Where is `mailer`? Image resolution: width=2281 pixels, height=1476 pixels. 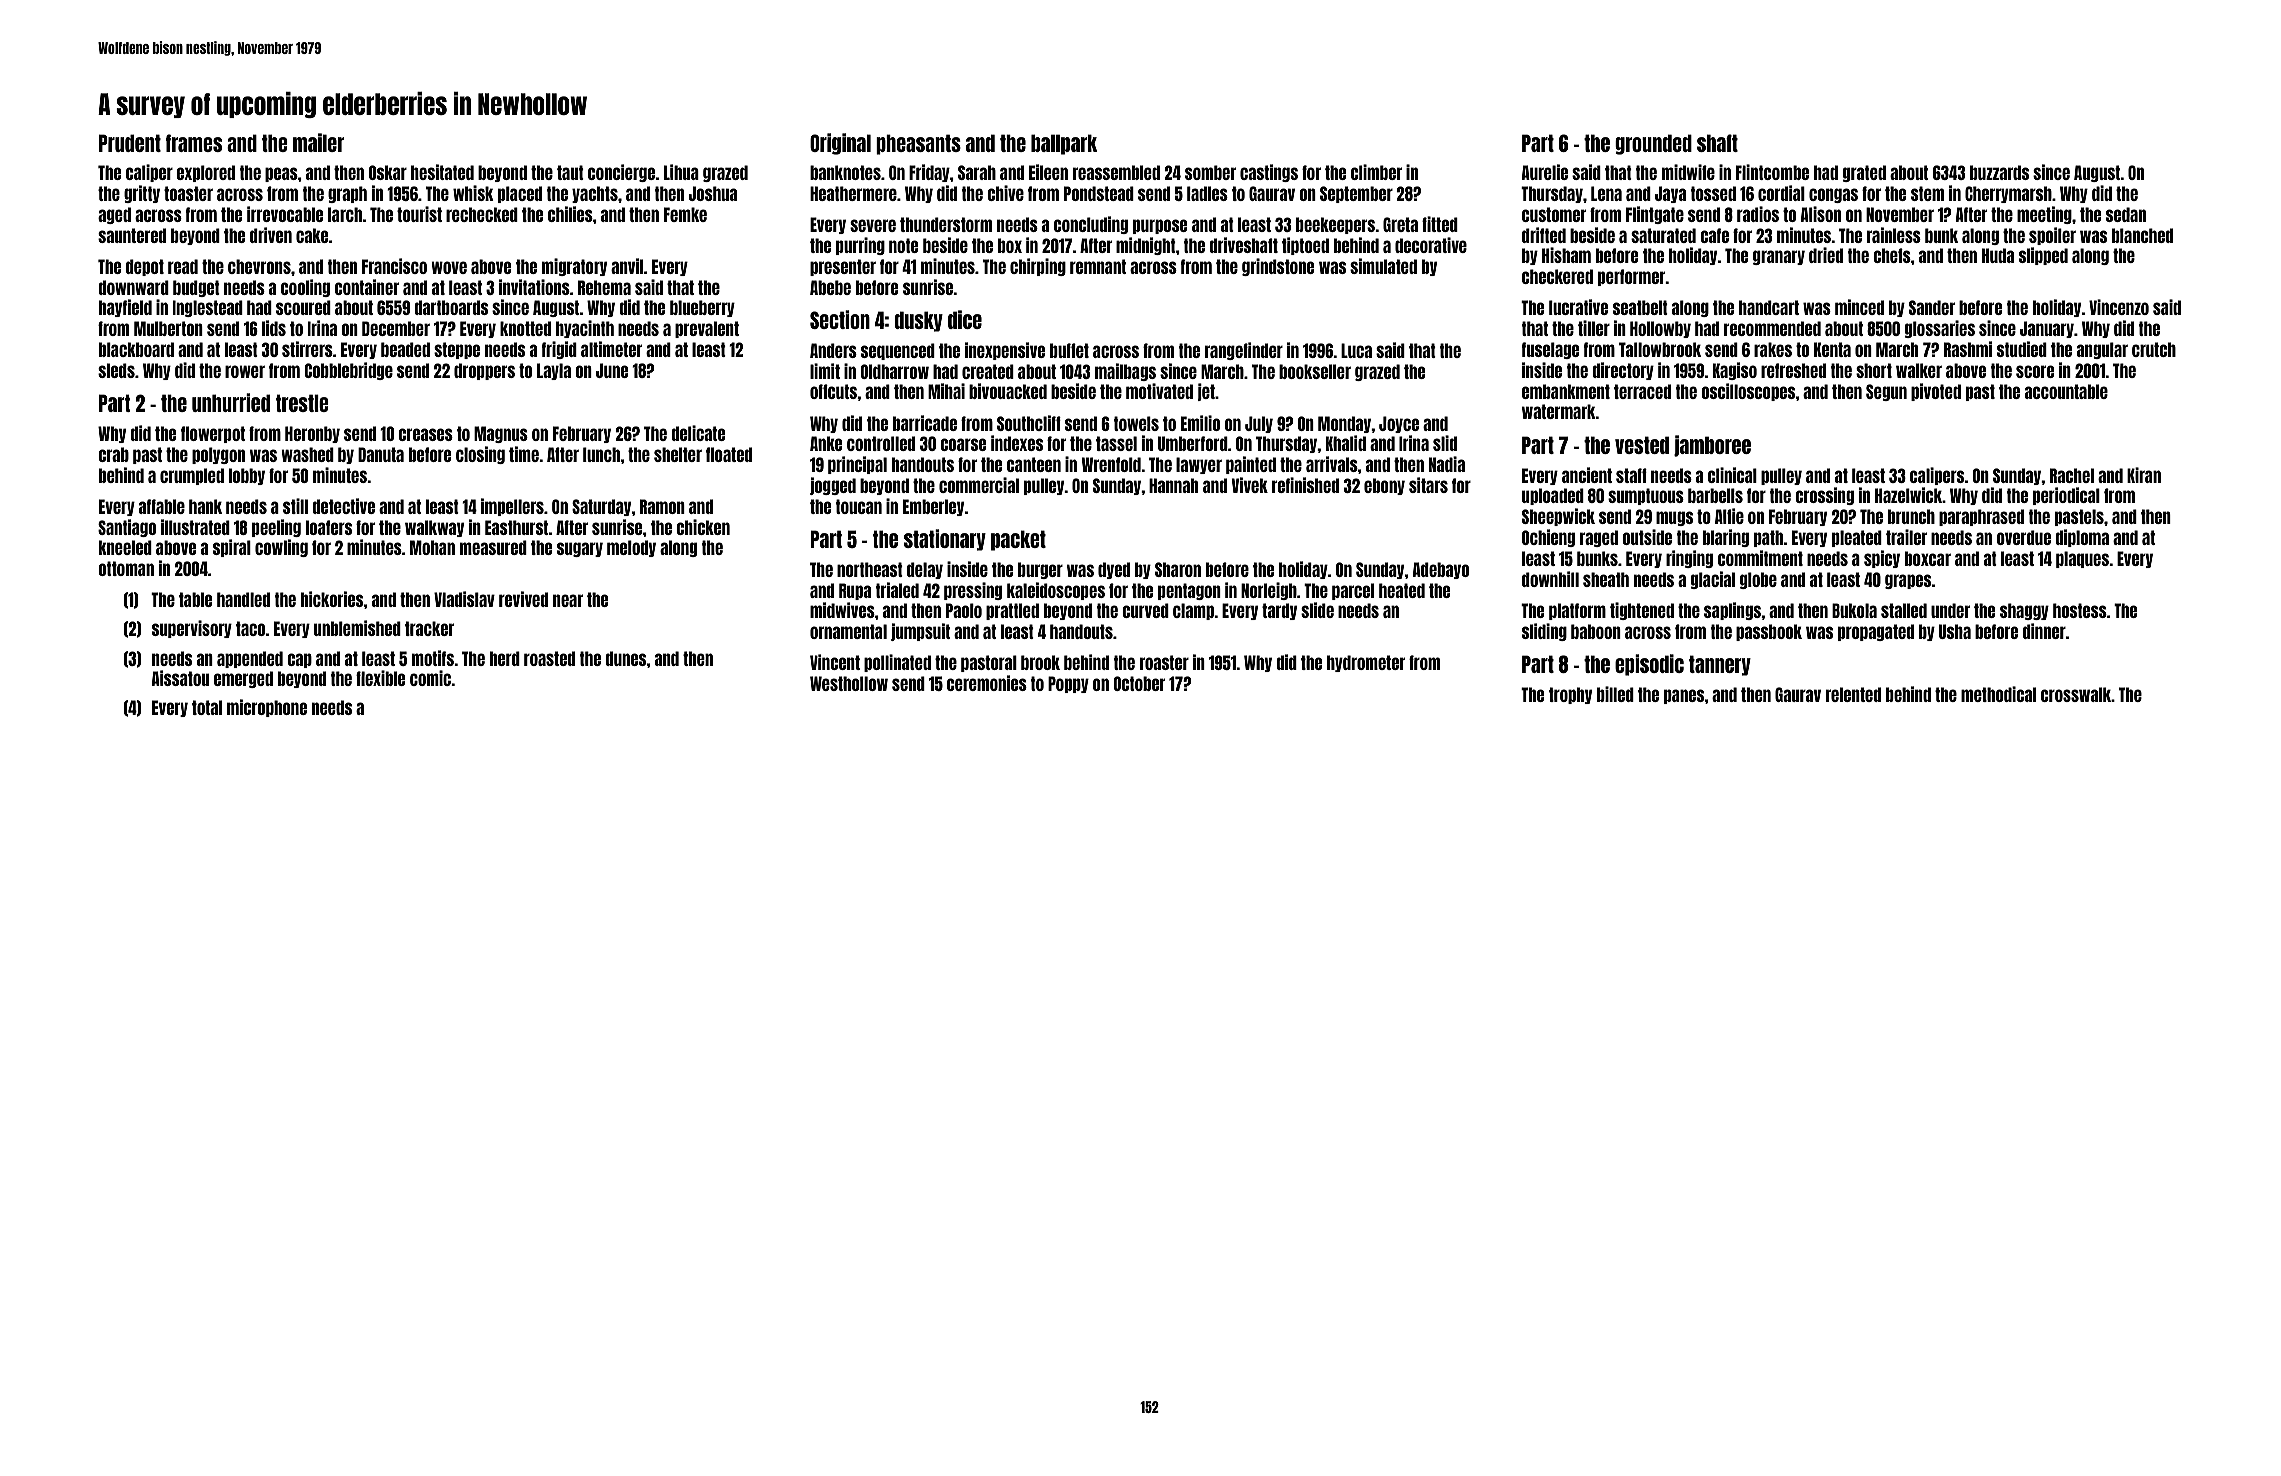
mailer is located at coordinates (318, 142).
